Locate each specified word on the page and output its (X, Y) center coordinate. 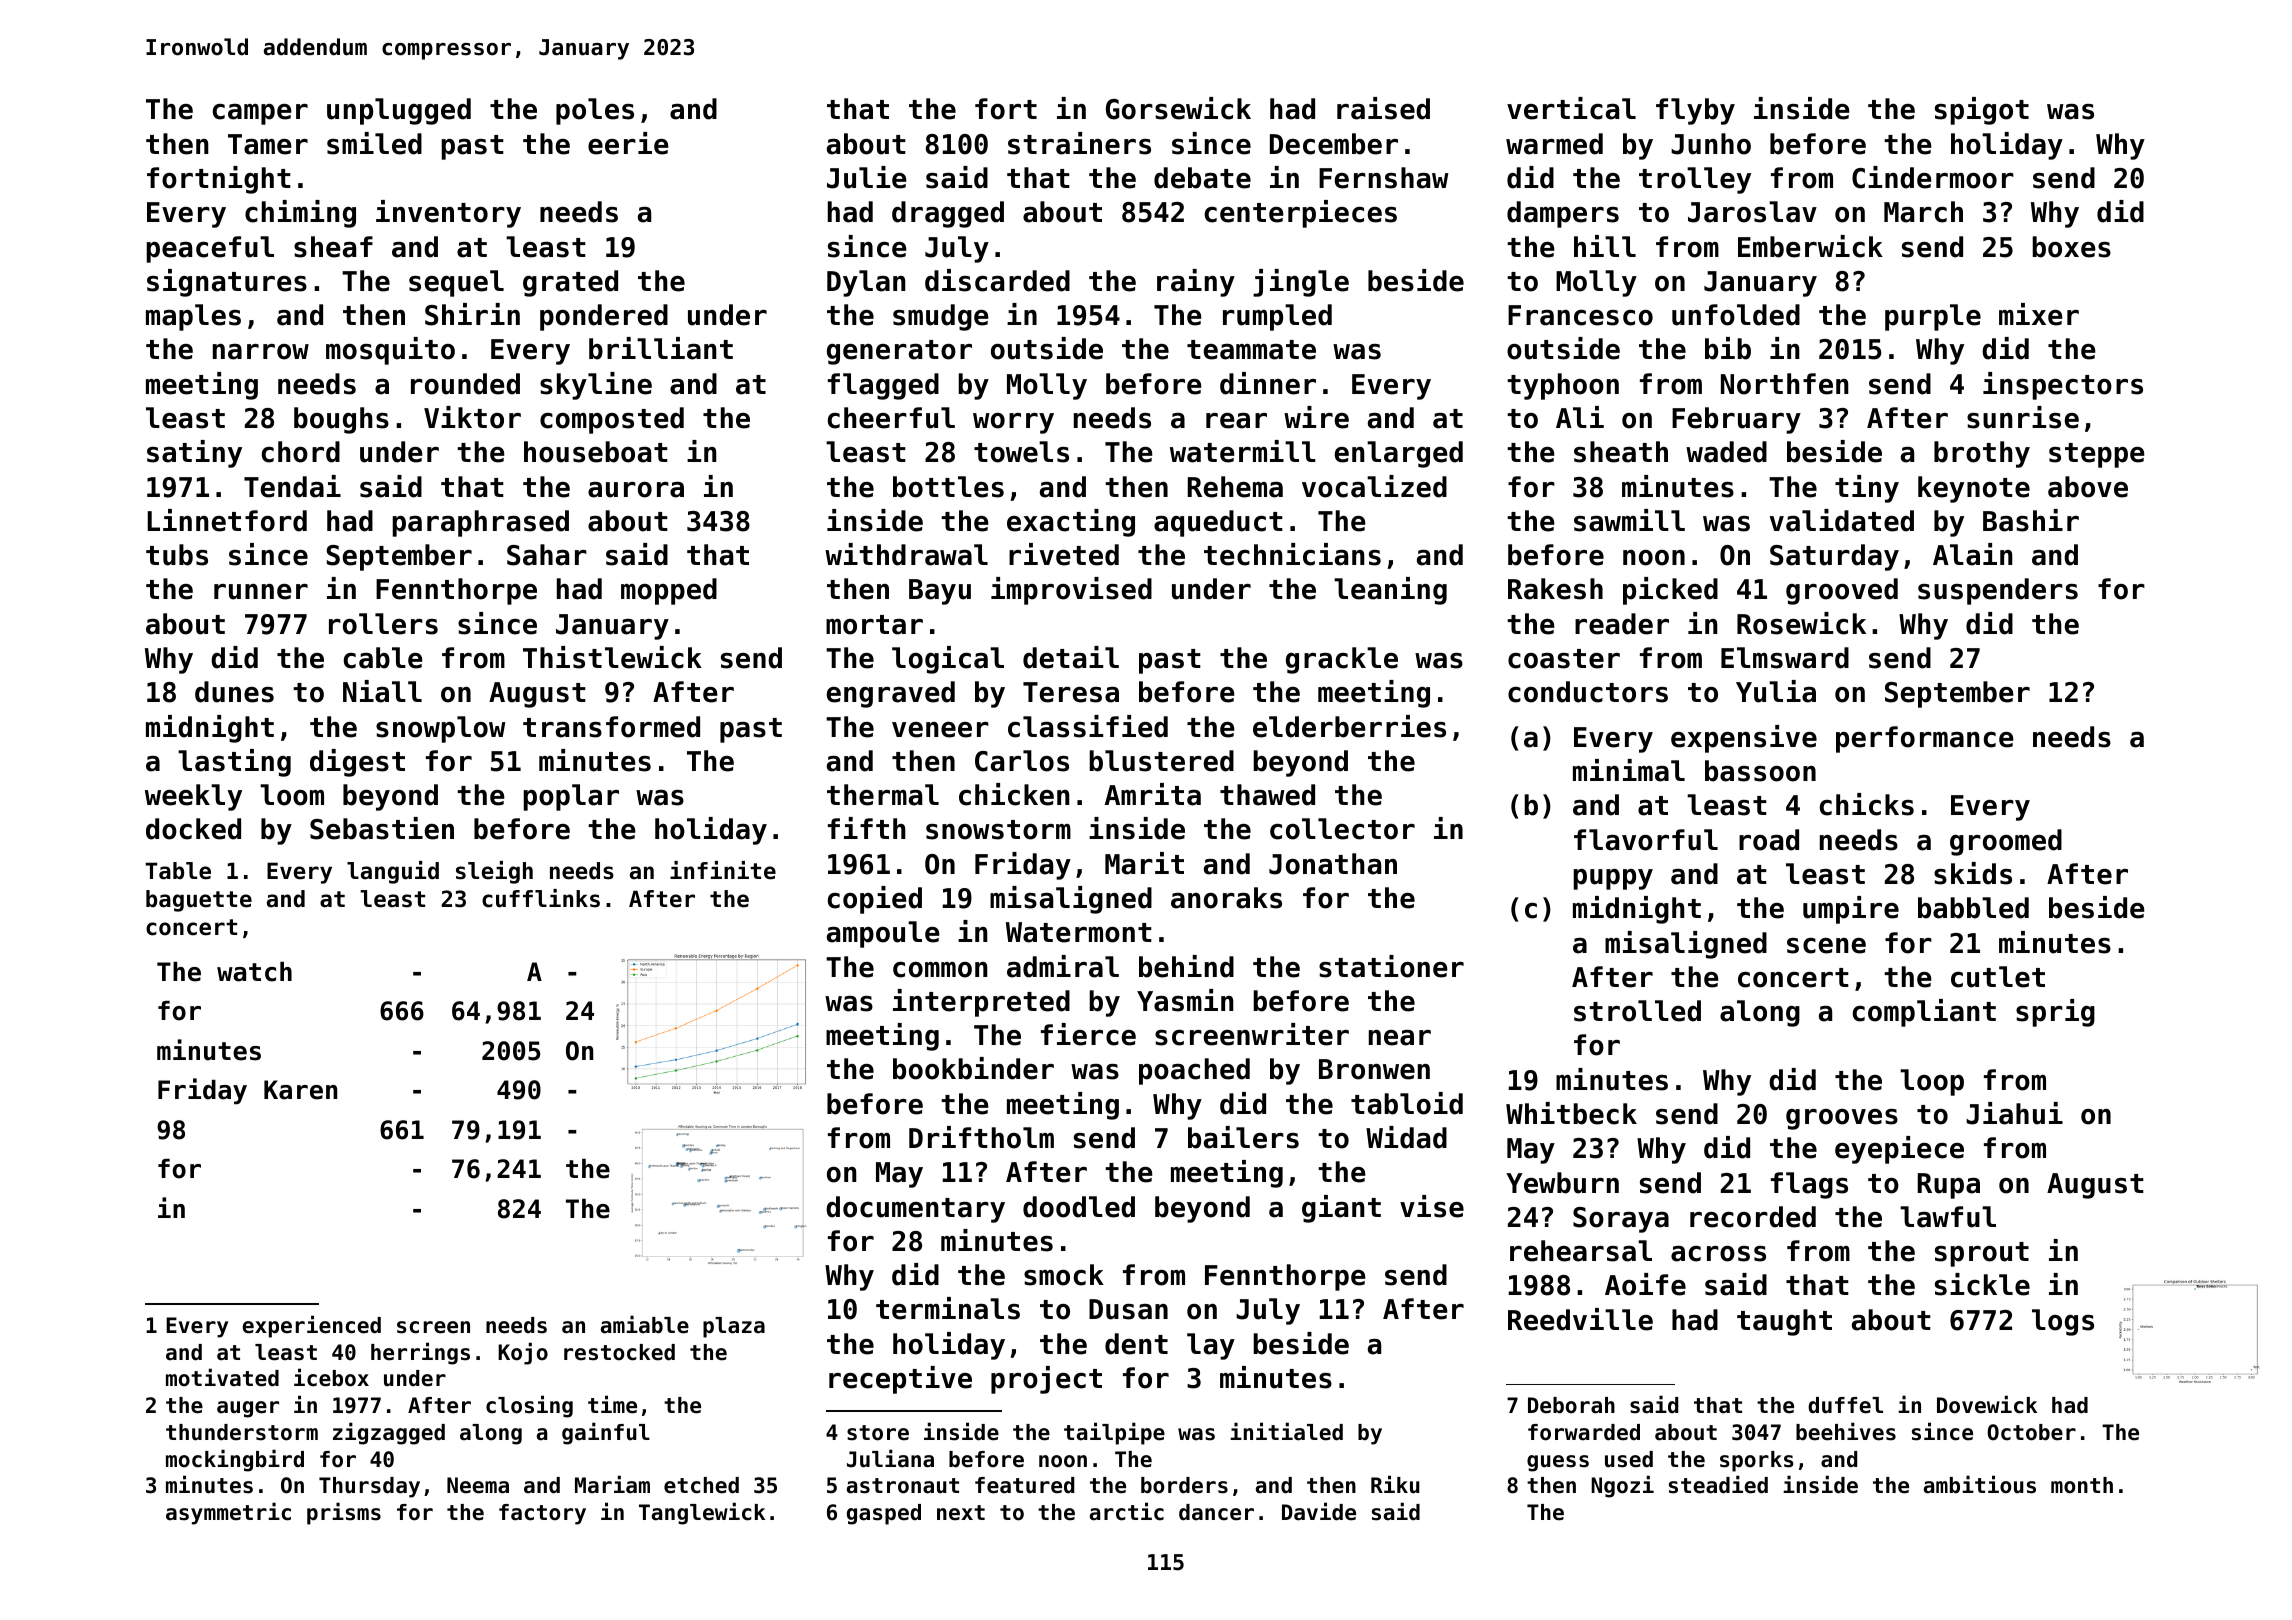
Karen (301, 1090)
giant (1341, 1209)
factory (542, 1514)
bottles (948, 487)
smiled (374, 143)
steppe (2097, 455)
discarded (997, 280)
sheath (1621, 452)
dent (1136, 1344)
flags (1809, 1185)
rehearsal (1581, 1251)
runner (261, 592)
